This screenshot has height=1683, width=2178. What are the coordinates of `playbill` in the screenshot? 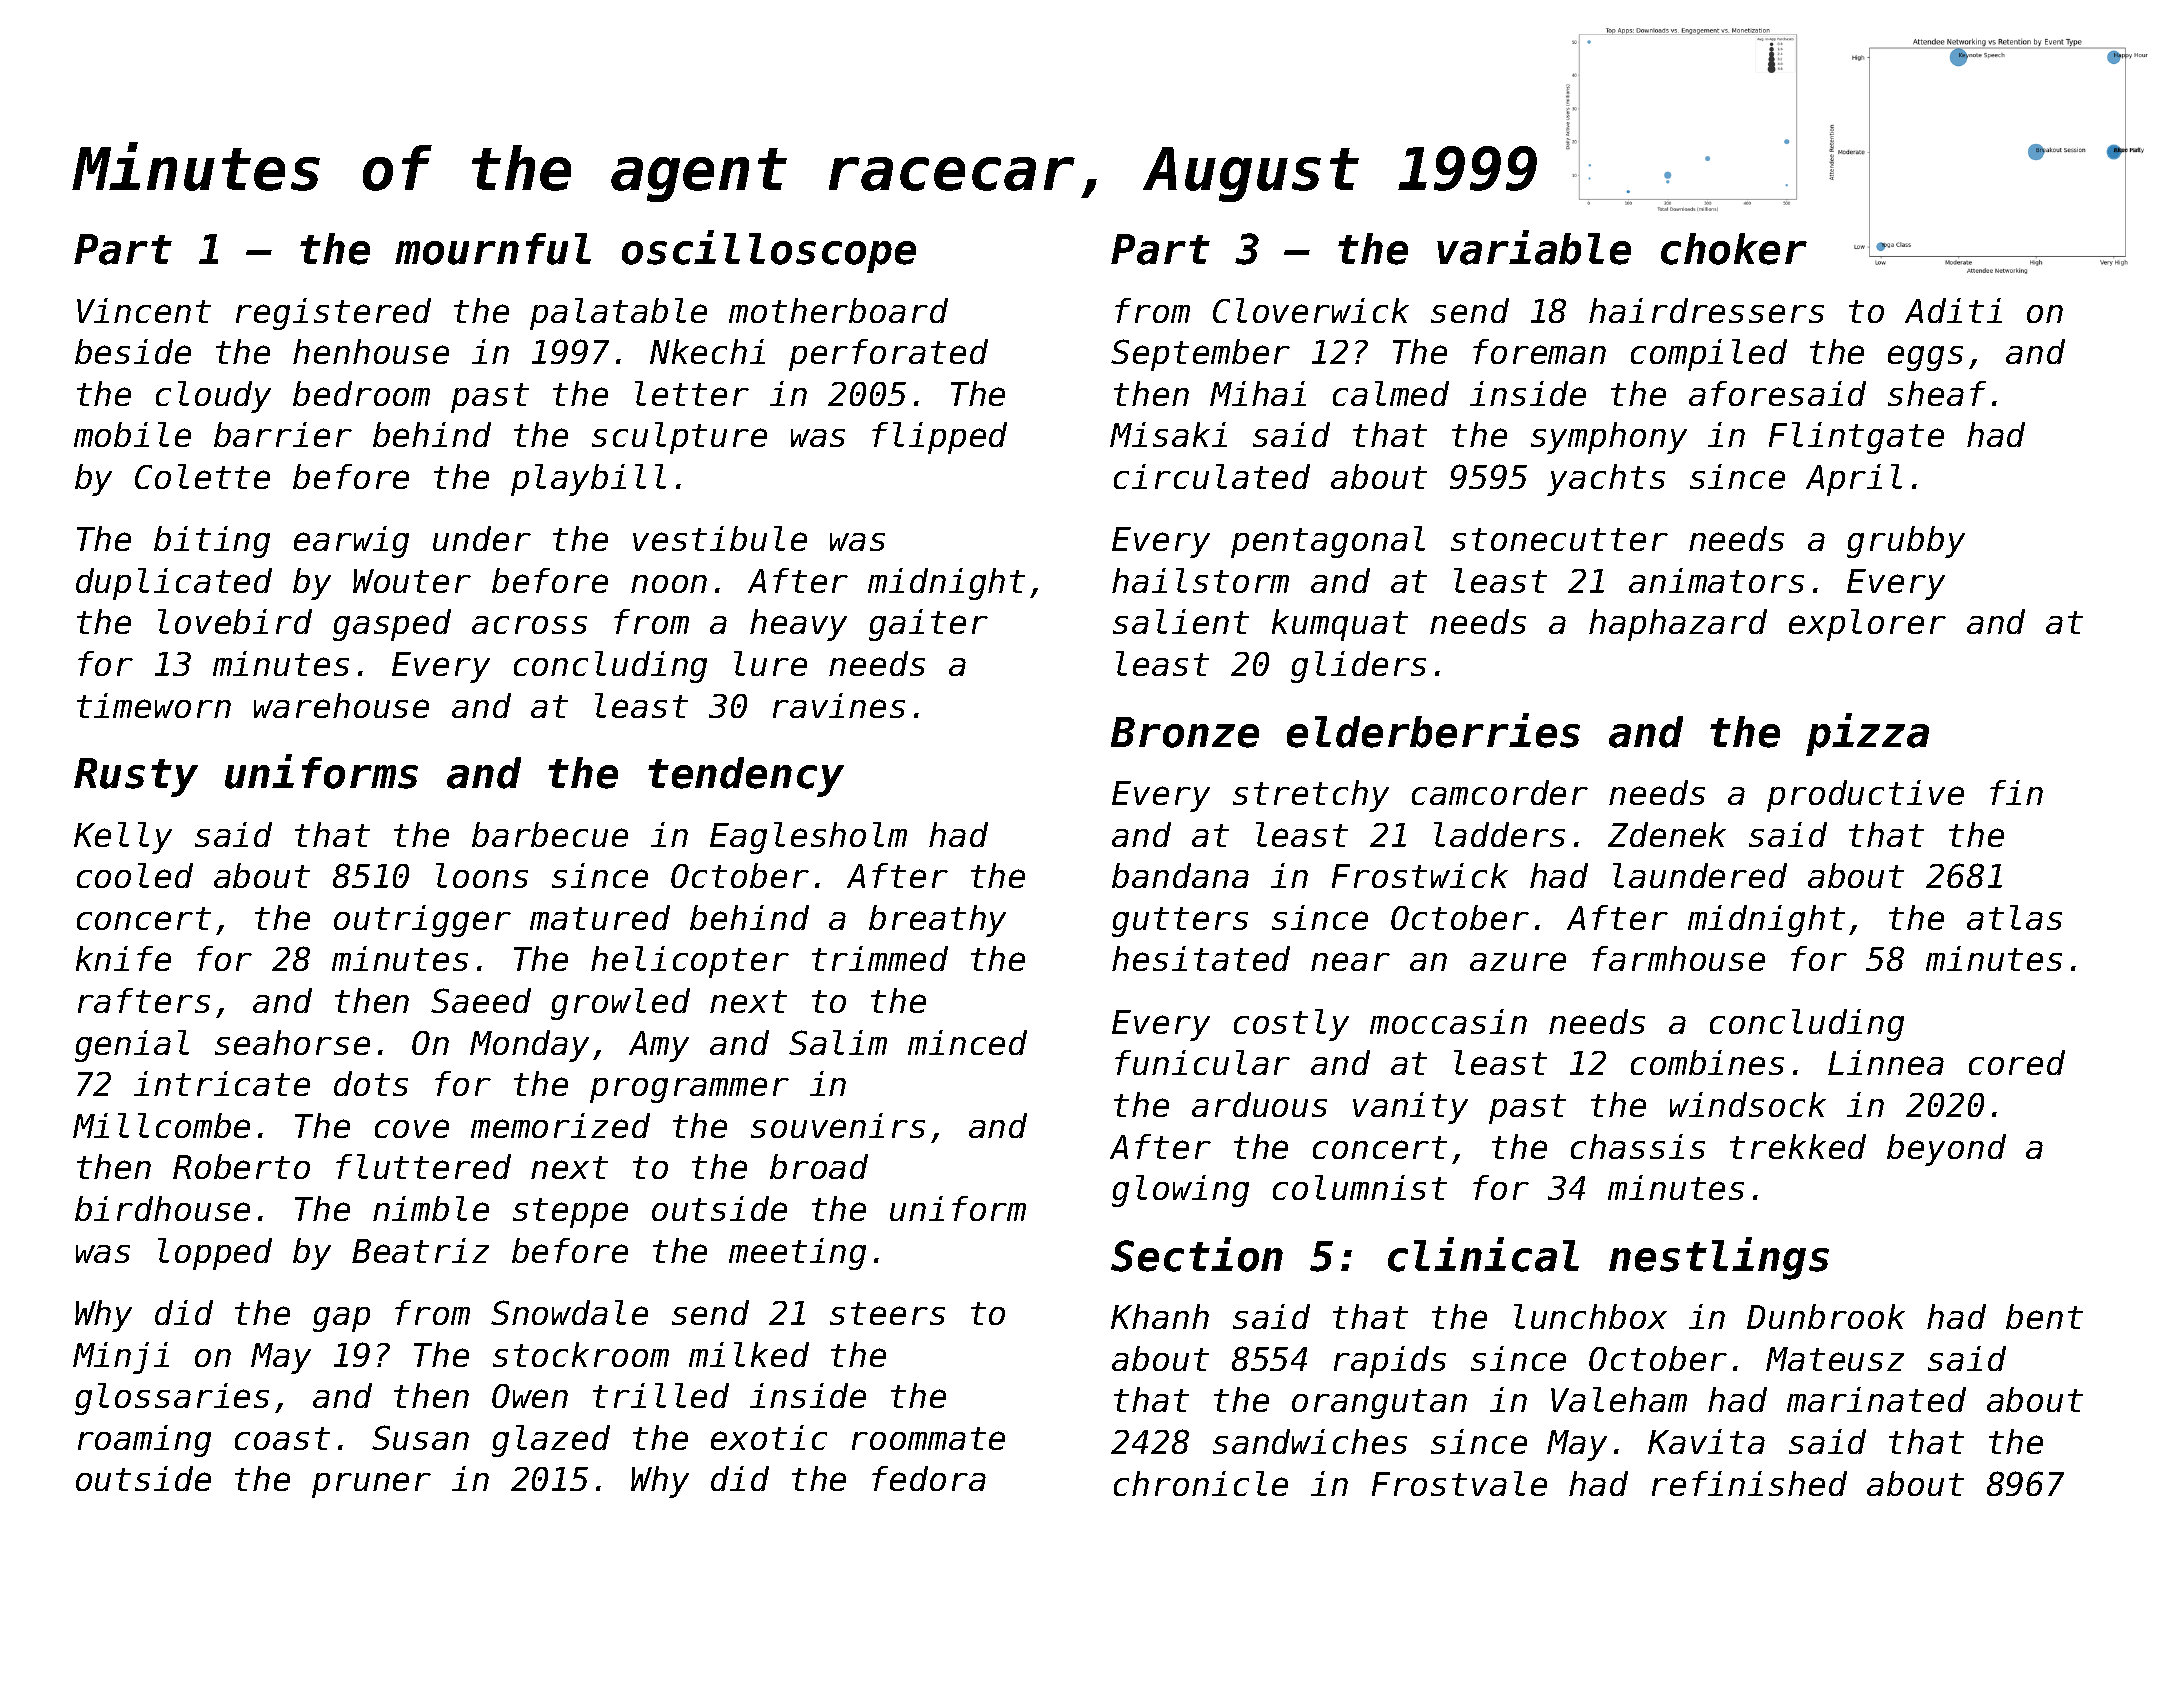 It's located at (588, 480).
